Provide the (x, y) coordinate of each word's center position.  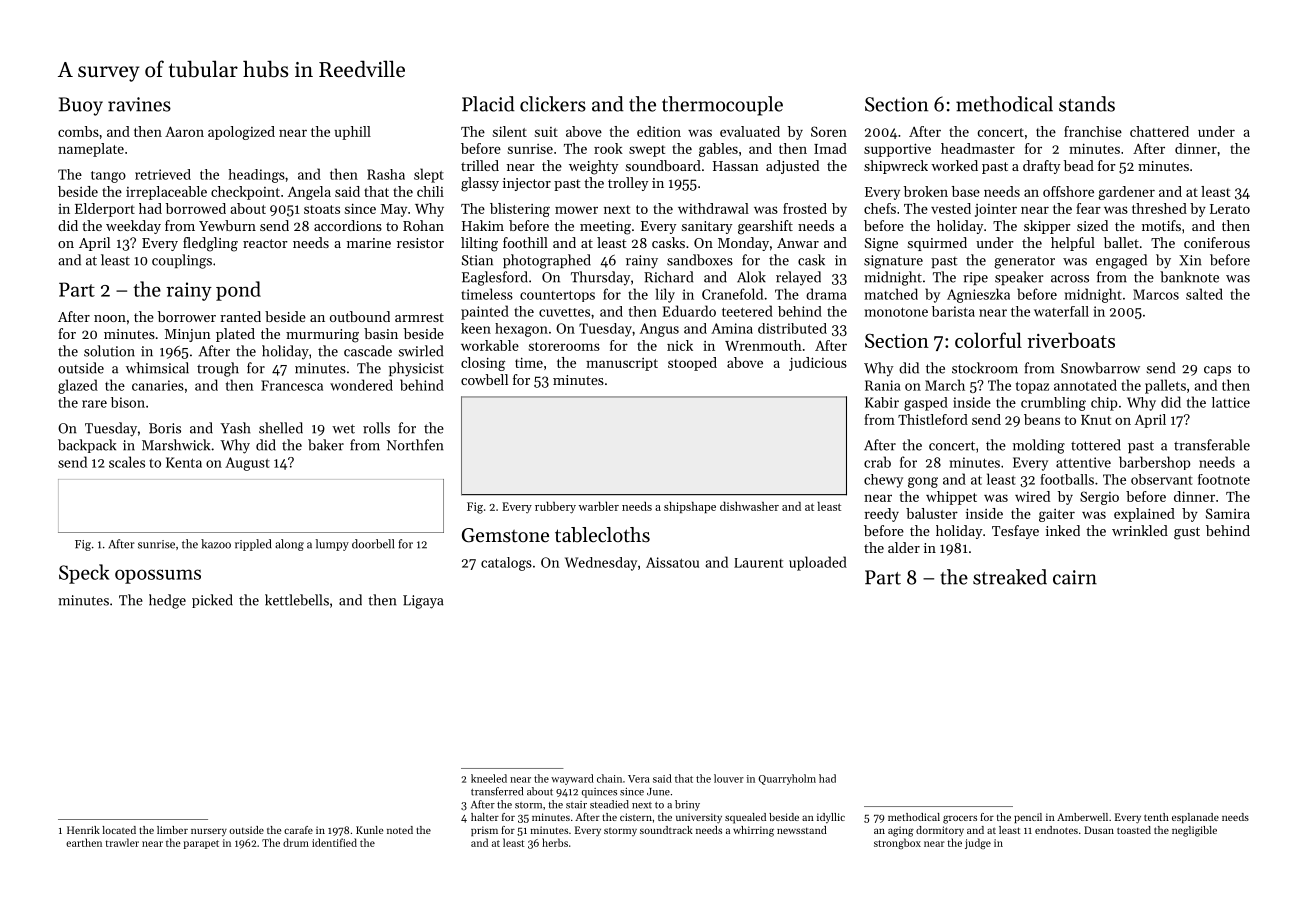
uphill (353, 133)
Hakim (483, 225)
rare (94, 404)
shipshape (690, 507)
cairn (1075, 577)
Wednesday (601, 564)
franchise (1093, 131)
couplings (182, 261)
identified (334, 842)
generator (1024, 263)
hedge (167, 601)
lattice (1231, 402)
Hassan (736, 166)
